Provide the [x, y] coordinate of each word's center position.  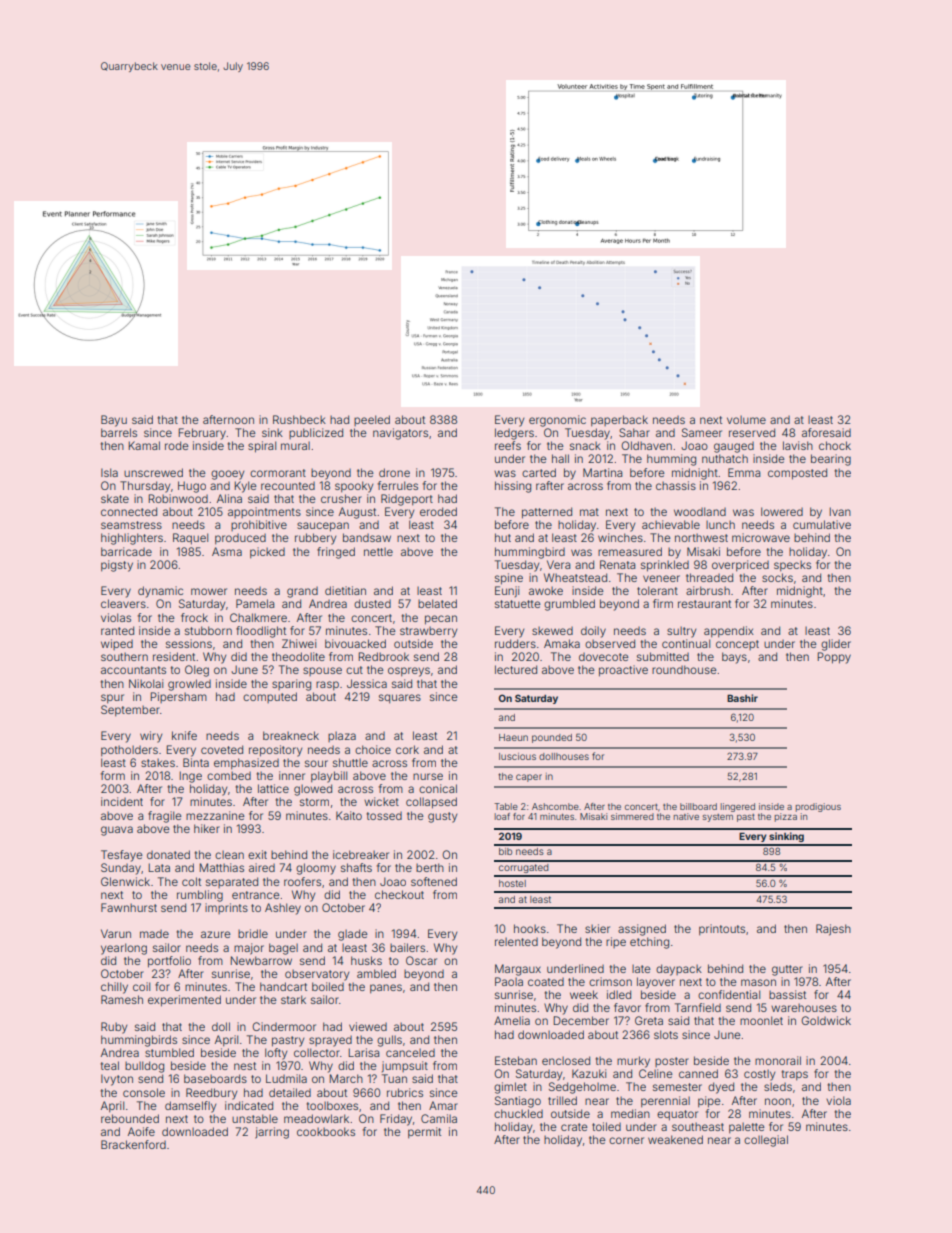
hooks [530, 928]
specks [792, 565]
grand [302, 592]
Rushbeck [299, 419]
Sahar [634, 432]
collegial [766, 1141]
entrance [256, 895]
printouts [722, 929]
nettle [378, 551]
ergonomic [557, 421]
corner [626, 1140]
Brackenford [133, 1144]
